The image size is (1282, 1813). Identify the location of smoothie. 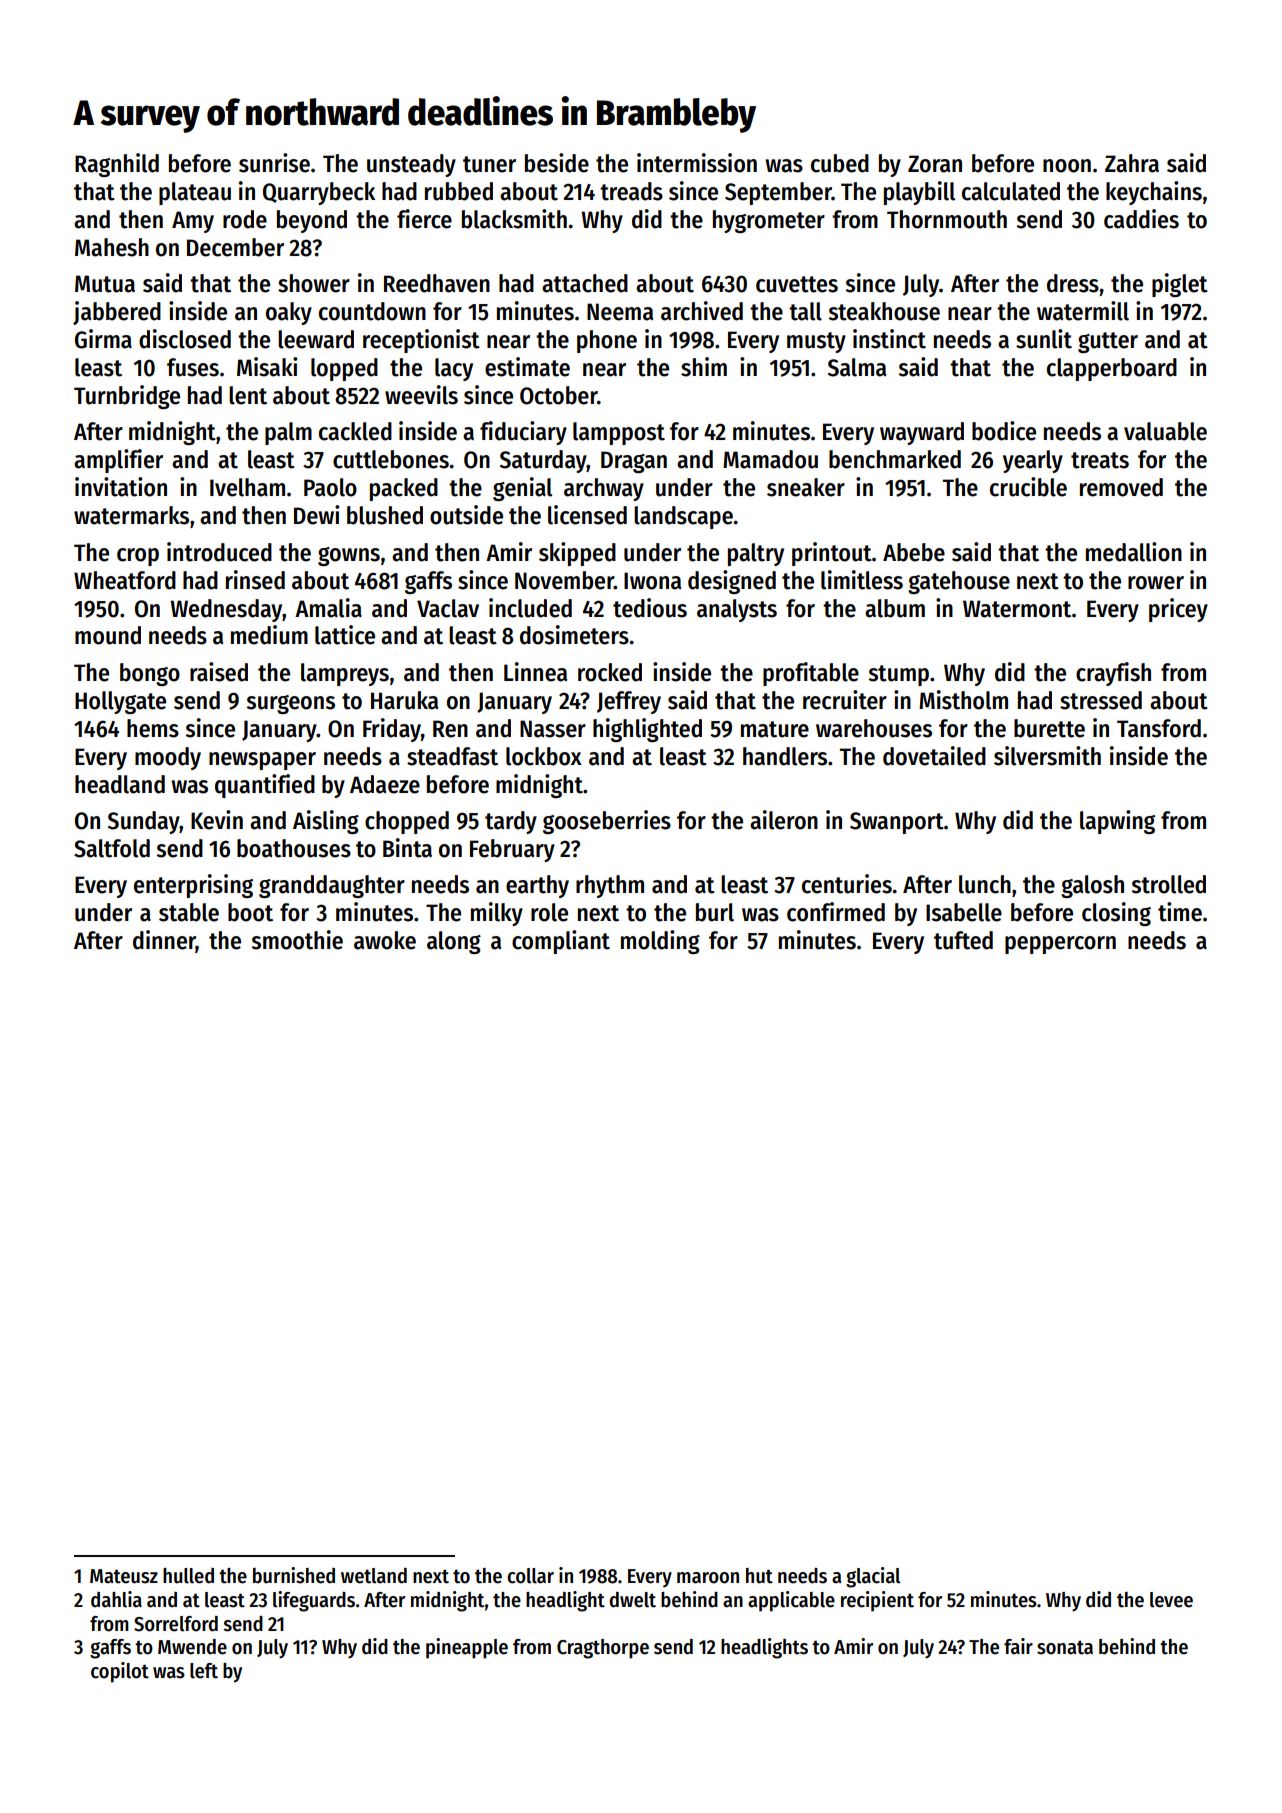
(297, 940).
